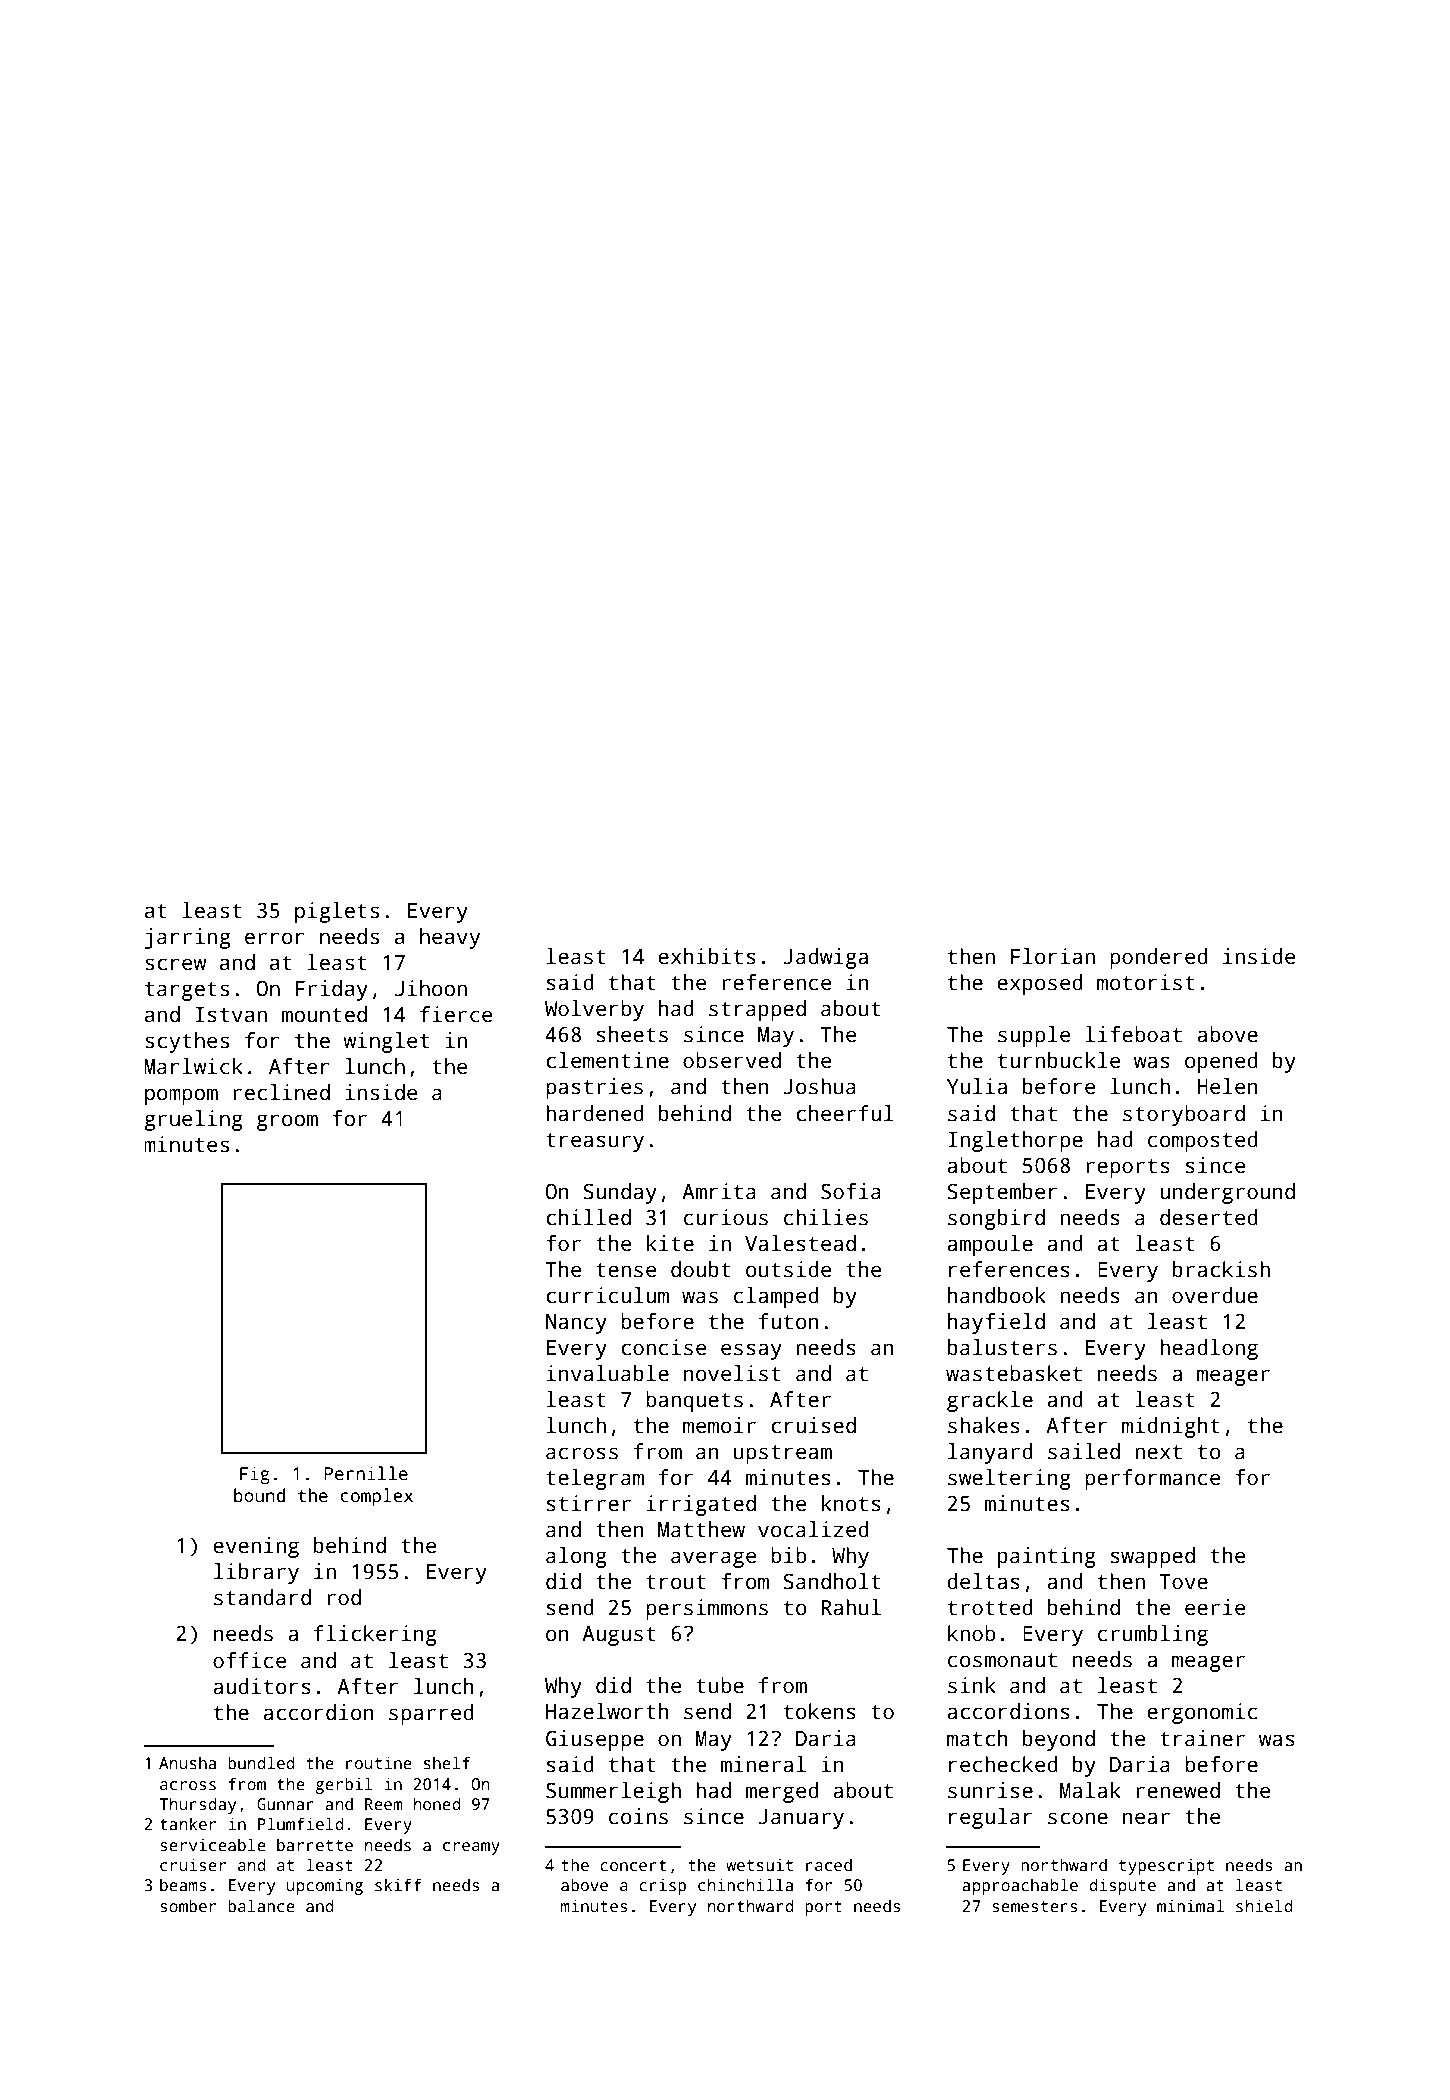 This screenshot has width=1450, height=2100. What do you see at coordinates (1040, 984) in the screenshot?
I see `exposed` at bounding box center [1040, 984].
